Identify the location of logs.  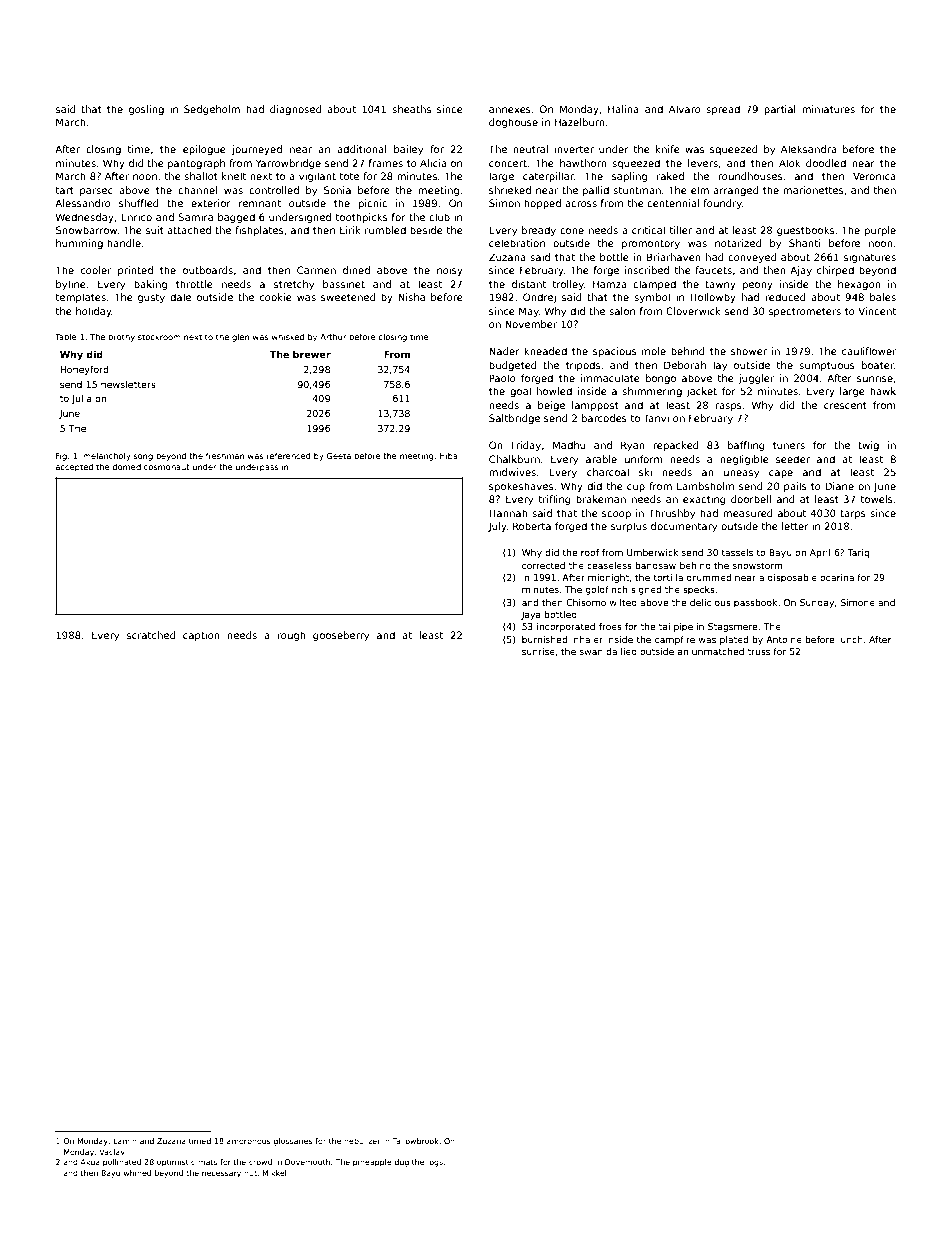
(435, 1163).
